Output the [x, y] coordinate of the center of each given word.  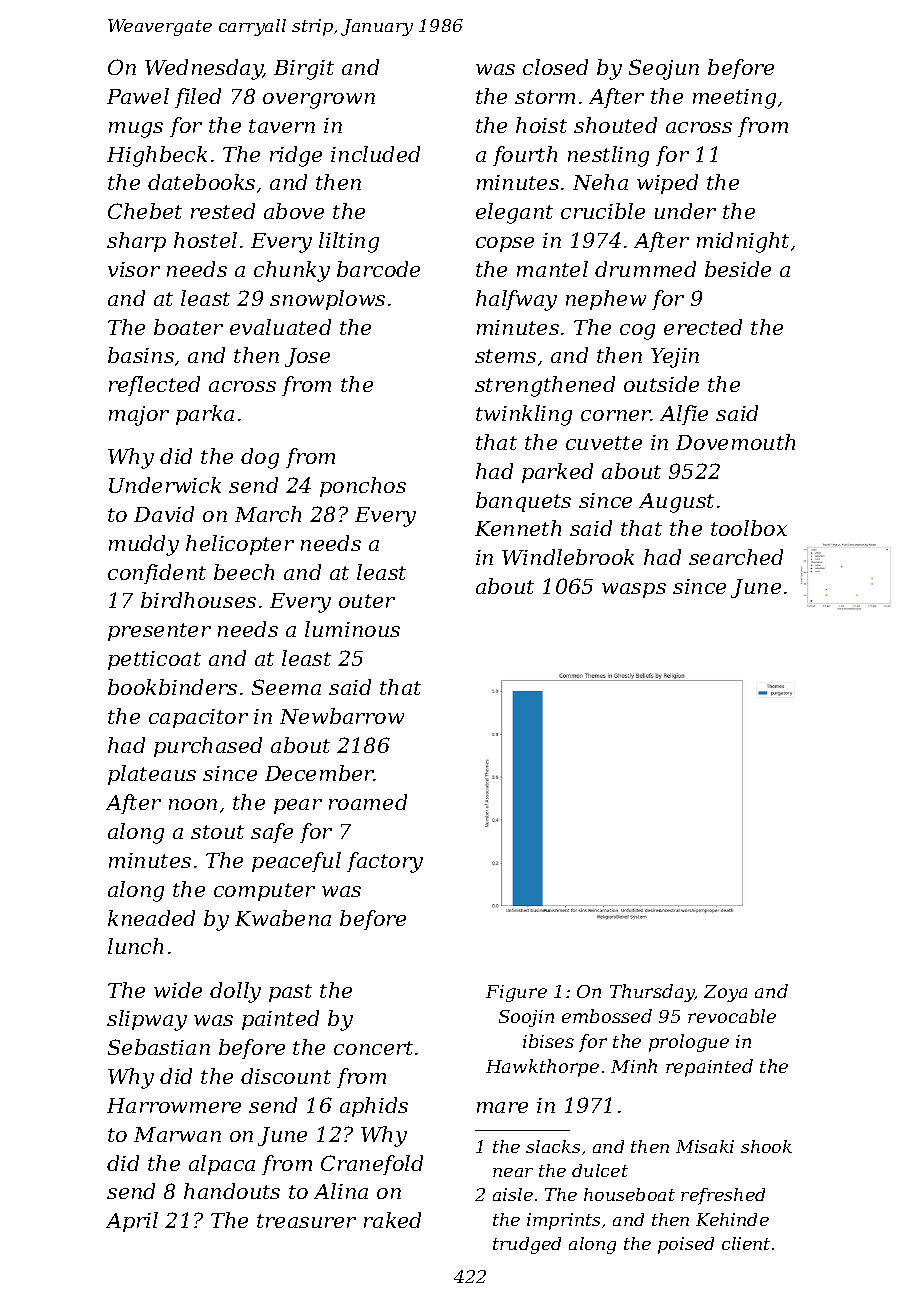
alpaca [222, 1165]
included [375, 154]
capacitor [198, 718]
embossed [607, 1016]
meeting [734, 99]
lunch [135, 946]
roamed [368, 802]
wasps [634, 590]
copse [505, 244]
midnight [743, 242]
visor [134, 269]
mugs [136, 130]
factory [385, 862]
